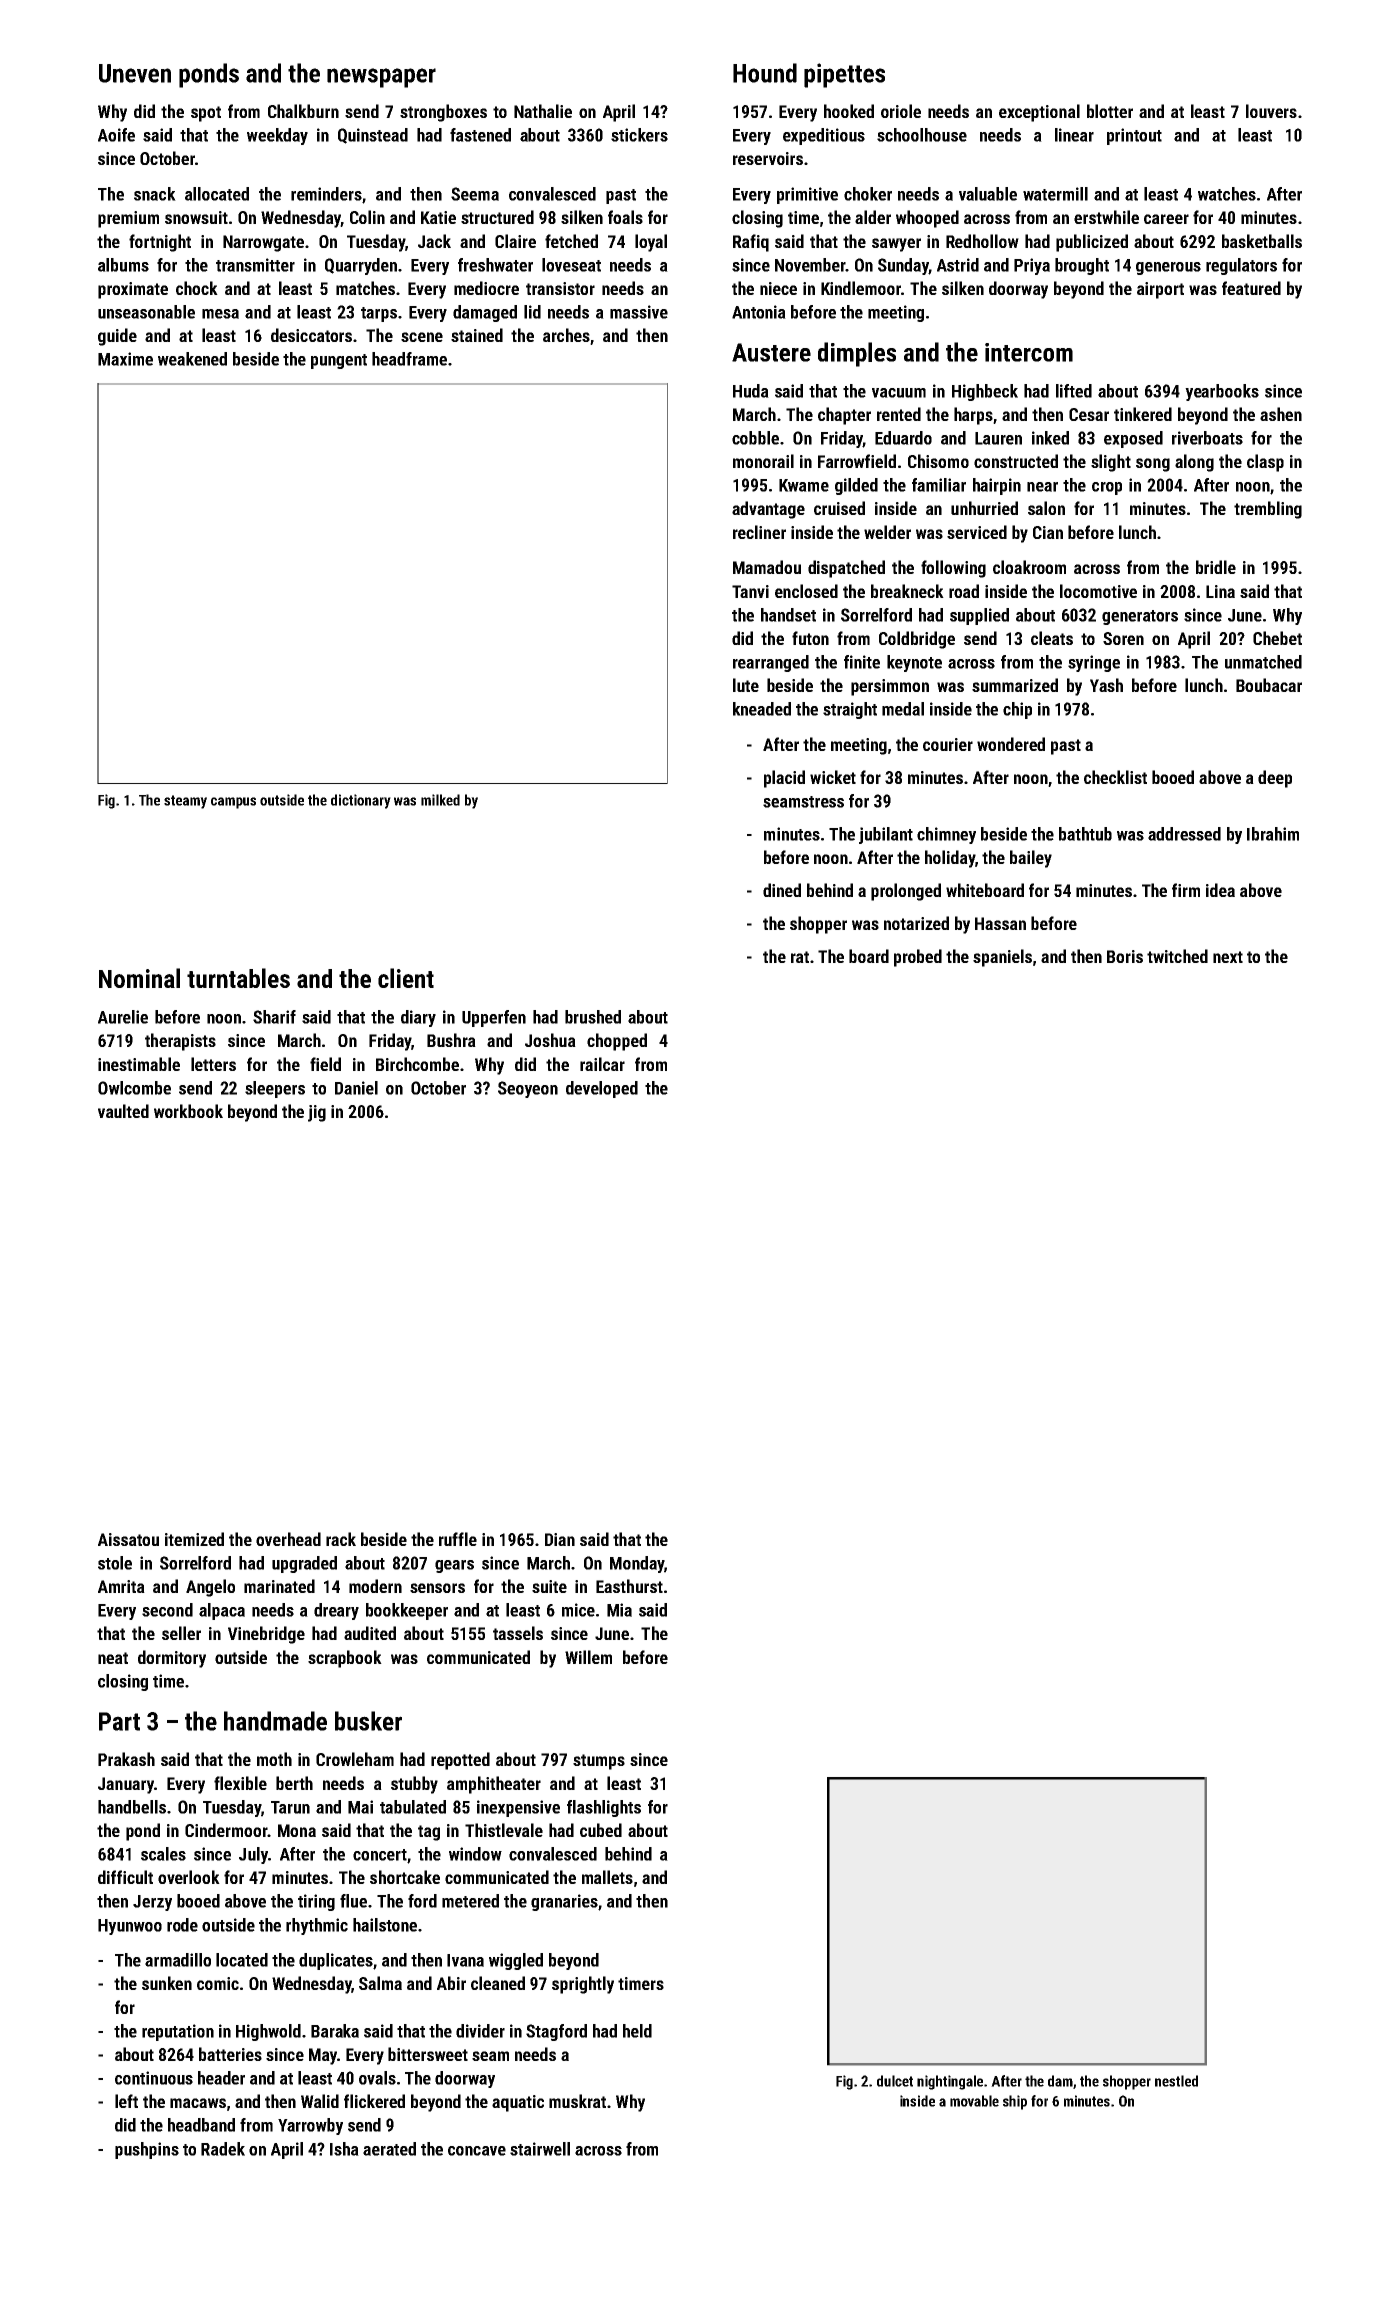  Describe the element at coordinates (637, 1564) in the document. I see `Monday` at that location.
